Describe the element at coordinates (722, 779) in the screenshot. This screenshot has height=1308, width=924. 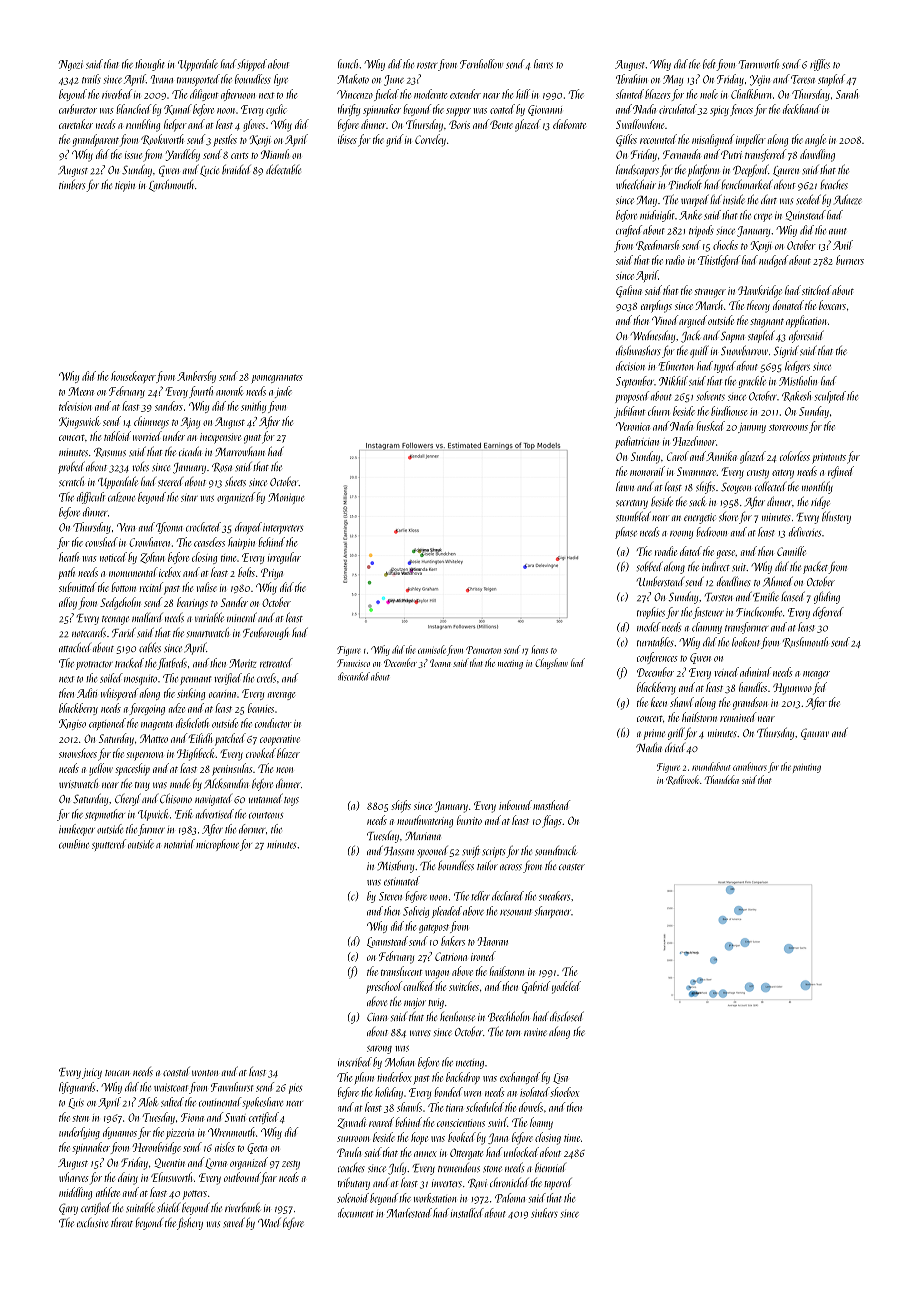
I see `Thandeka` at that location.
